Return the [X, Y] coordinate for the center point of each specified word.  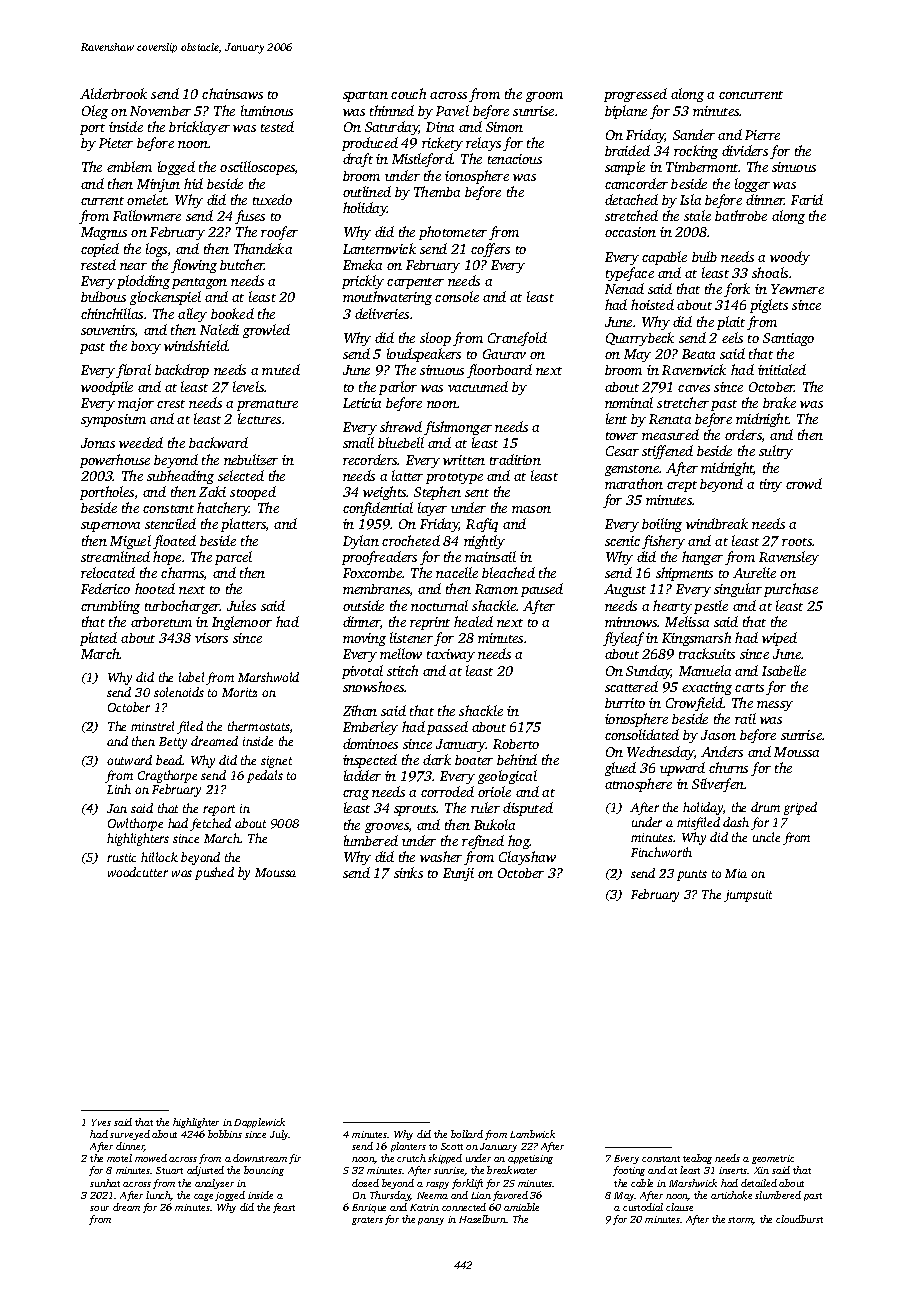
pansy [431, 1221]
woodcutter [138, 872]
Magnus [104, 233]
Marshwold [268, 677]
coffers [490, 250]
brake [779, 402]
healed [473, 621]
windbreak [717, 523]
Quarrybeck [640, 339]
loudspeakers [424, 355]
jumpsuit [748, 896]
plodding [143, 282]
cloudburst [799, 1219]
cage [203, 1197]
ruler [485, 807]
